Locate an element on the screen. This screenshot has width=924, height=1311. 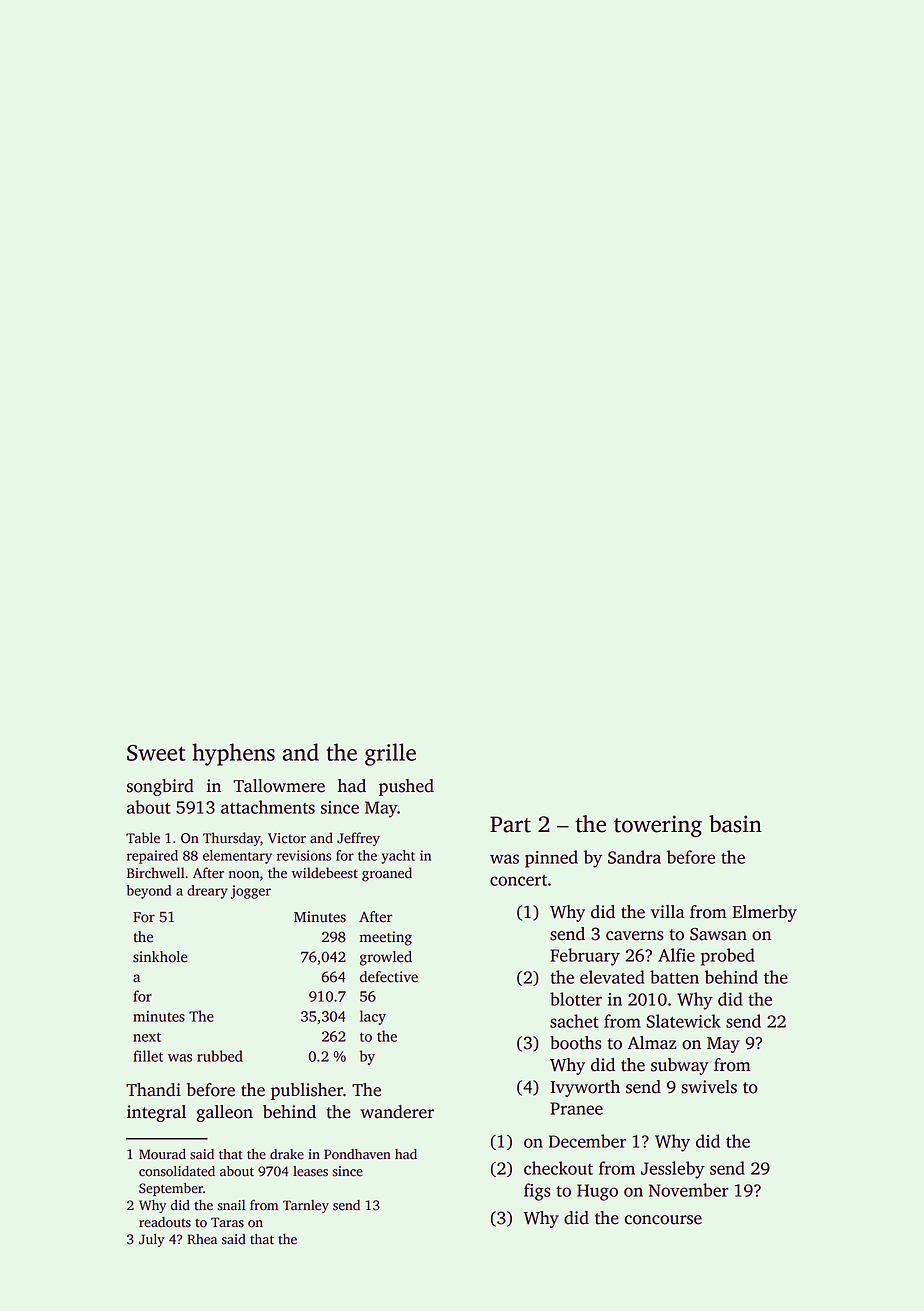
beyond is located at coordinates (149, 892).
